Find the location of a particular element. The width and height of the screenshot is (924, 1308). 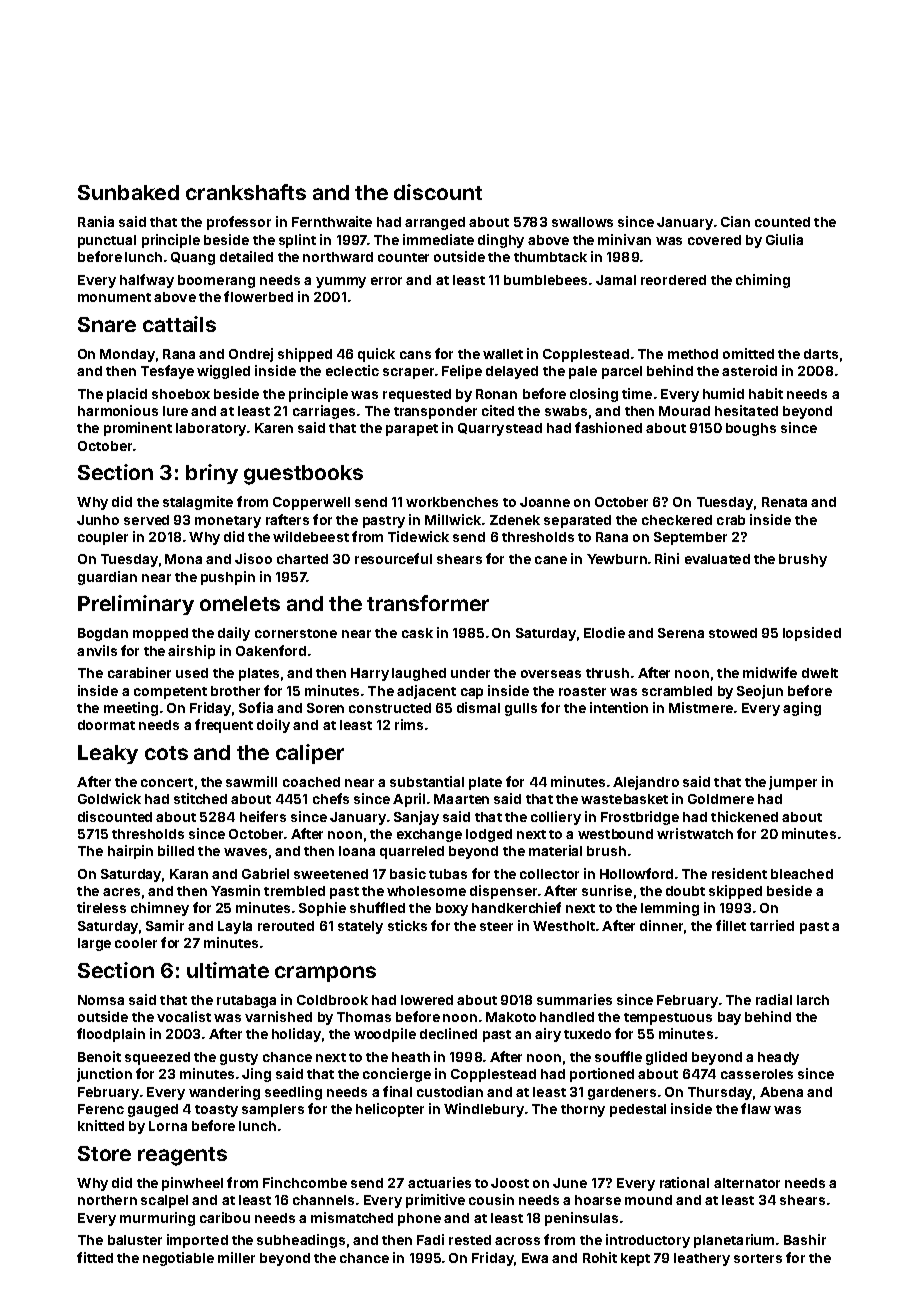

large is located at coordinates (94, 944).
